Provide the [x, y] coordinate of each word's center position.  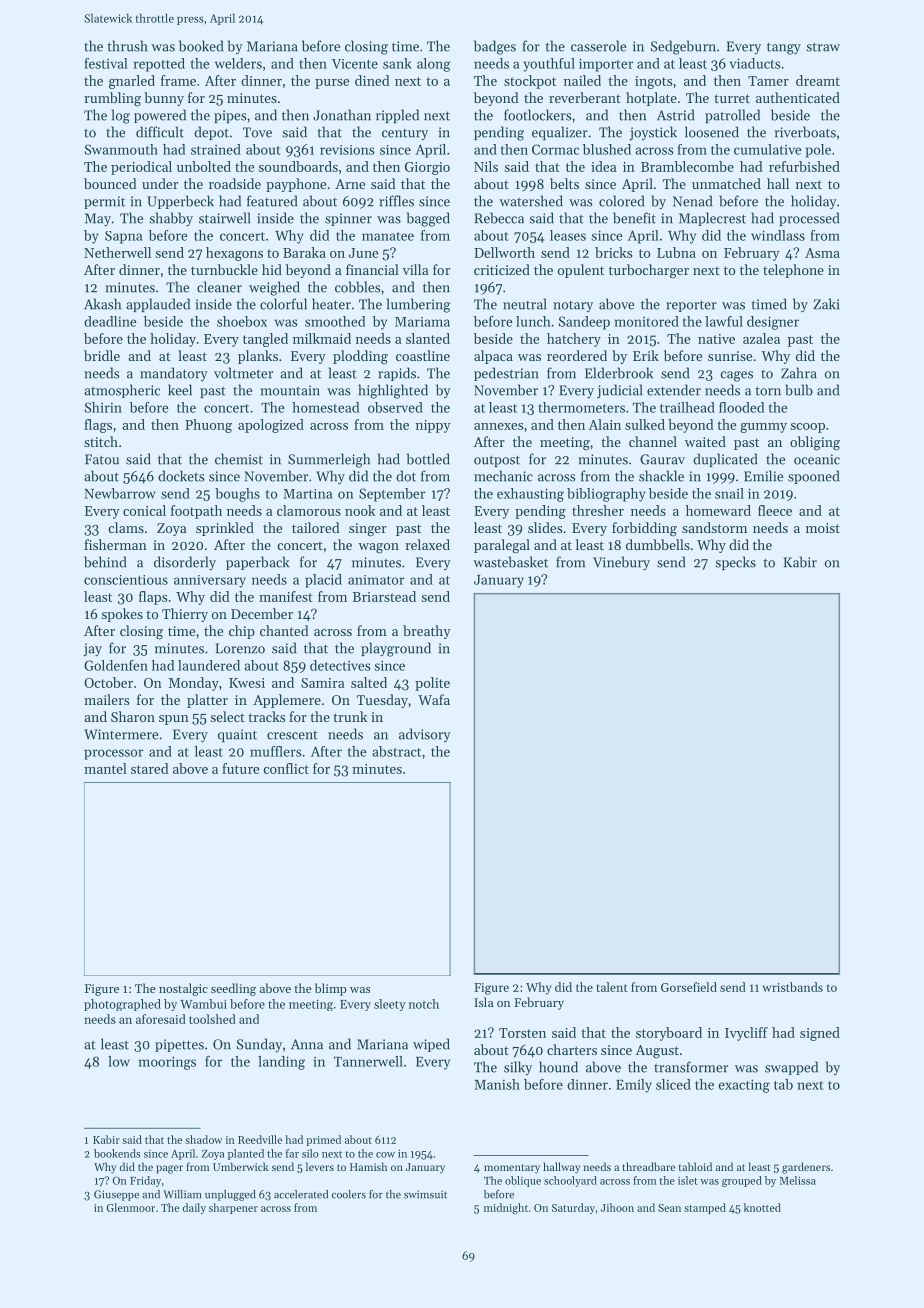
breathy [427, 632]
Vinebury [621, 563]
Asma [822, 253]
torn [768, 391]
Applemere [287, 701]
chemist [239, 459]
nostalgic [183, 989]
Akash [102, 304]
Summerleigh [329, 460]
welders [238, 63]
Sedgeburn [683, 47]
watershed [531, 201]
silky [518, 1068]
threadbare [648, 1166]
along [434, 65]
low [119, 1061]
